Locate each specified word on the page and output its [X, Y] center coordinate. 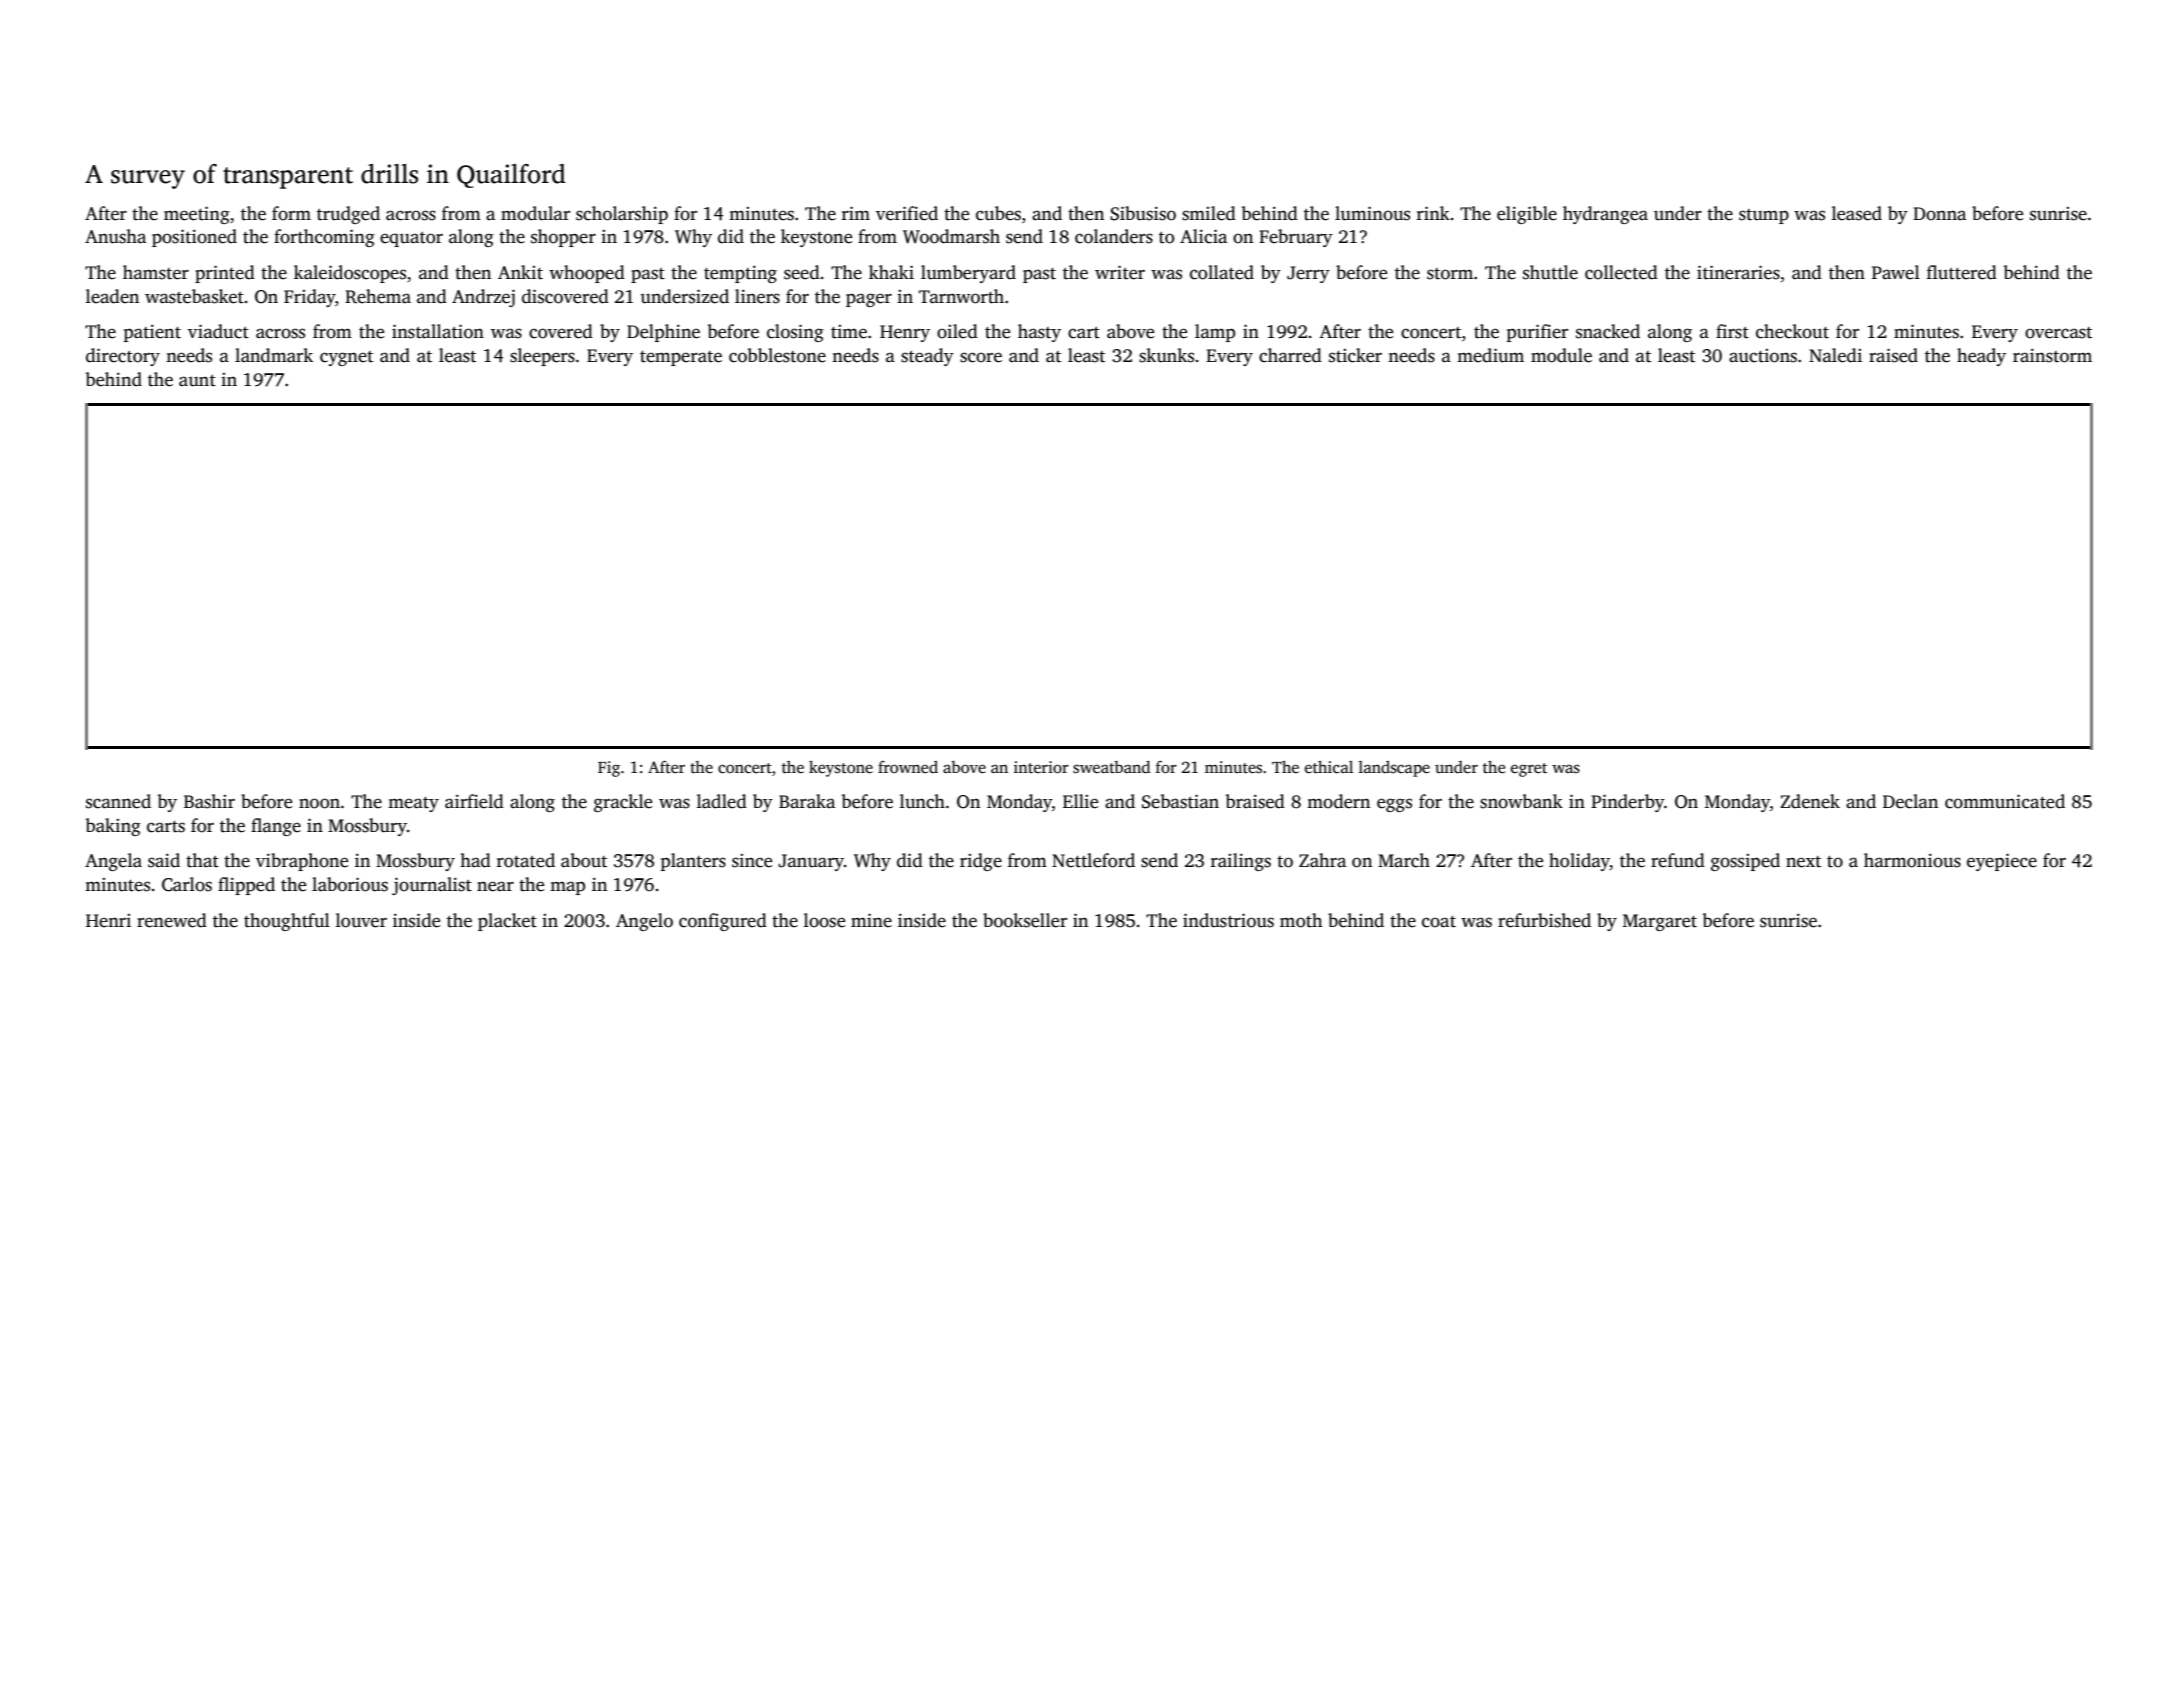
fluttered [1962, 272]
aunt [197, 381]
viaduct [218, 331]
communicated [2005, 801]
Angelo [644, 922]
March [1404, 860]
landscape [1394, 769]
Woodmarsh [951, 236]
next [1803, 862]
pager [869, 300]
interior [1041, 767]
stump [1764, 216]
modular [535, 213]
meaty [413, 804]
